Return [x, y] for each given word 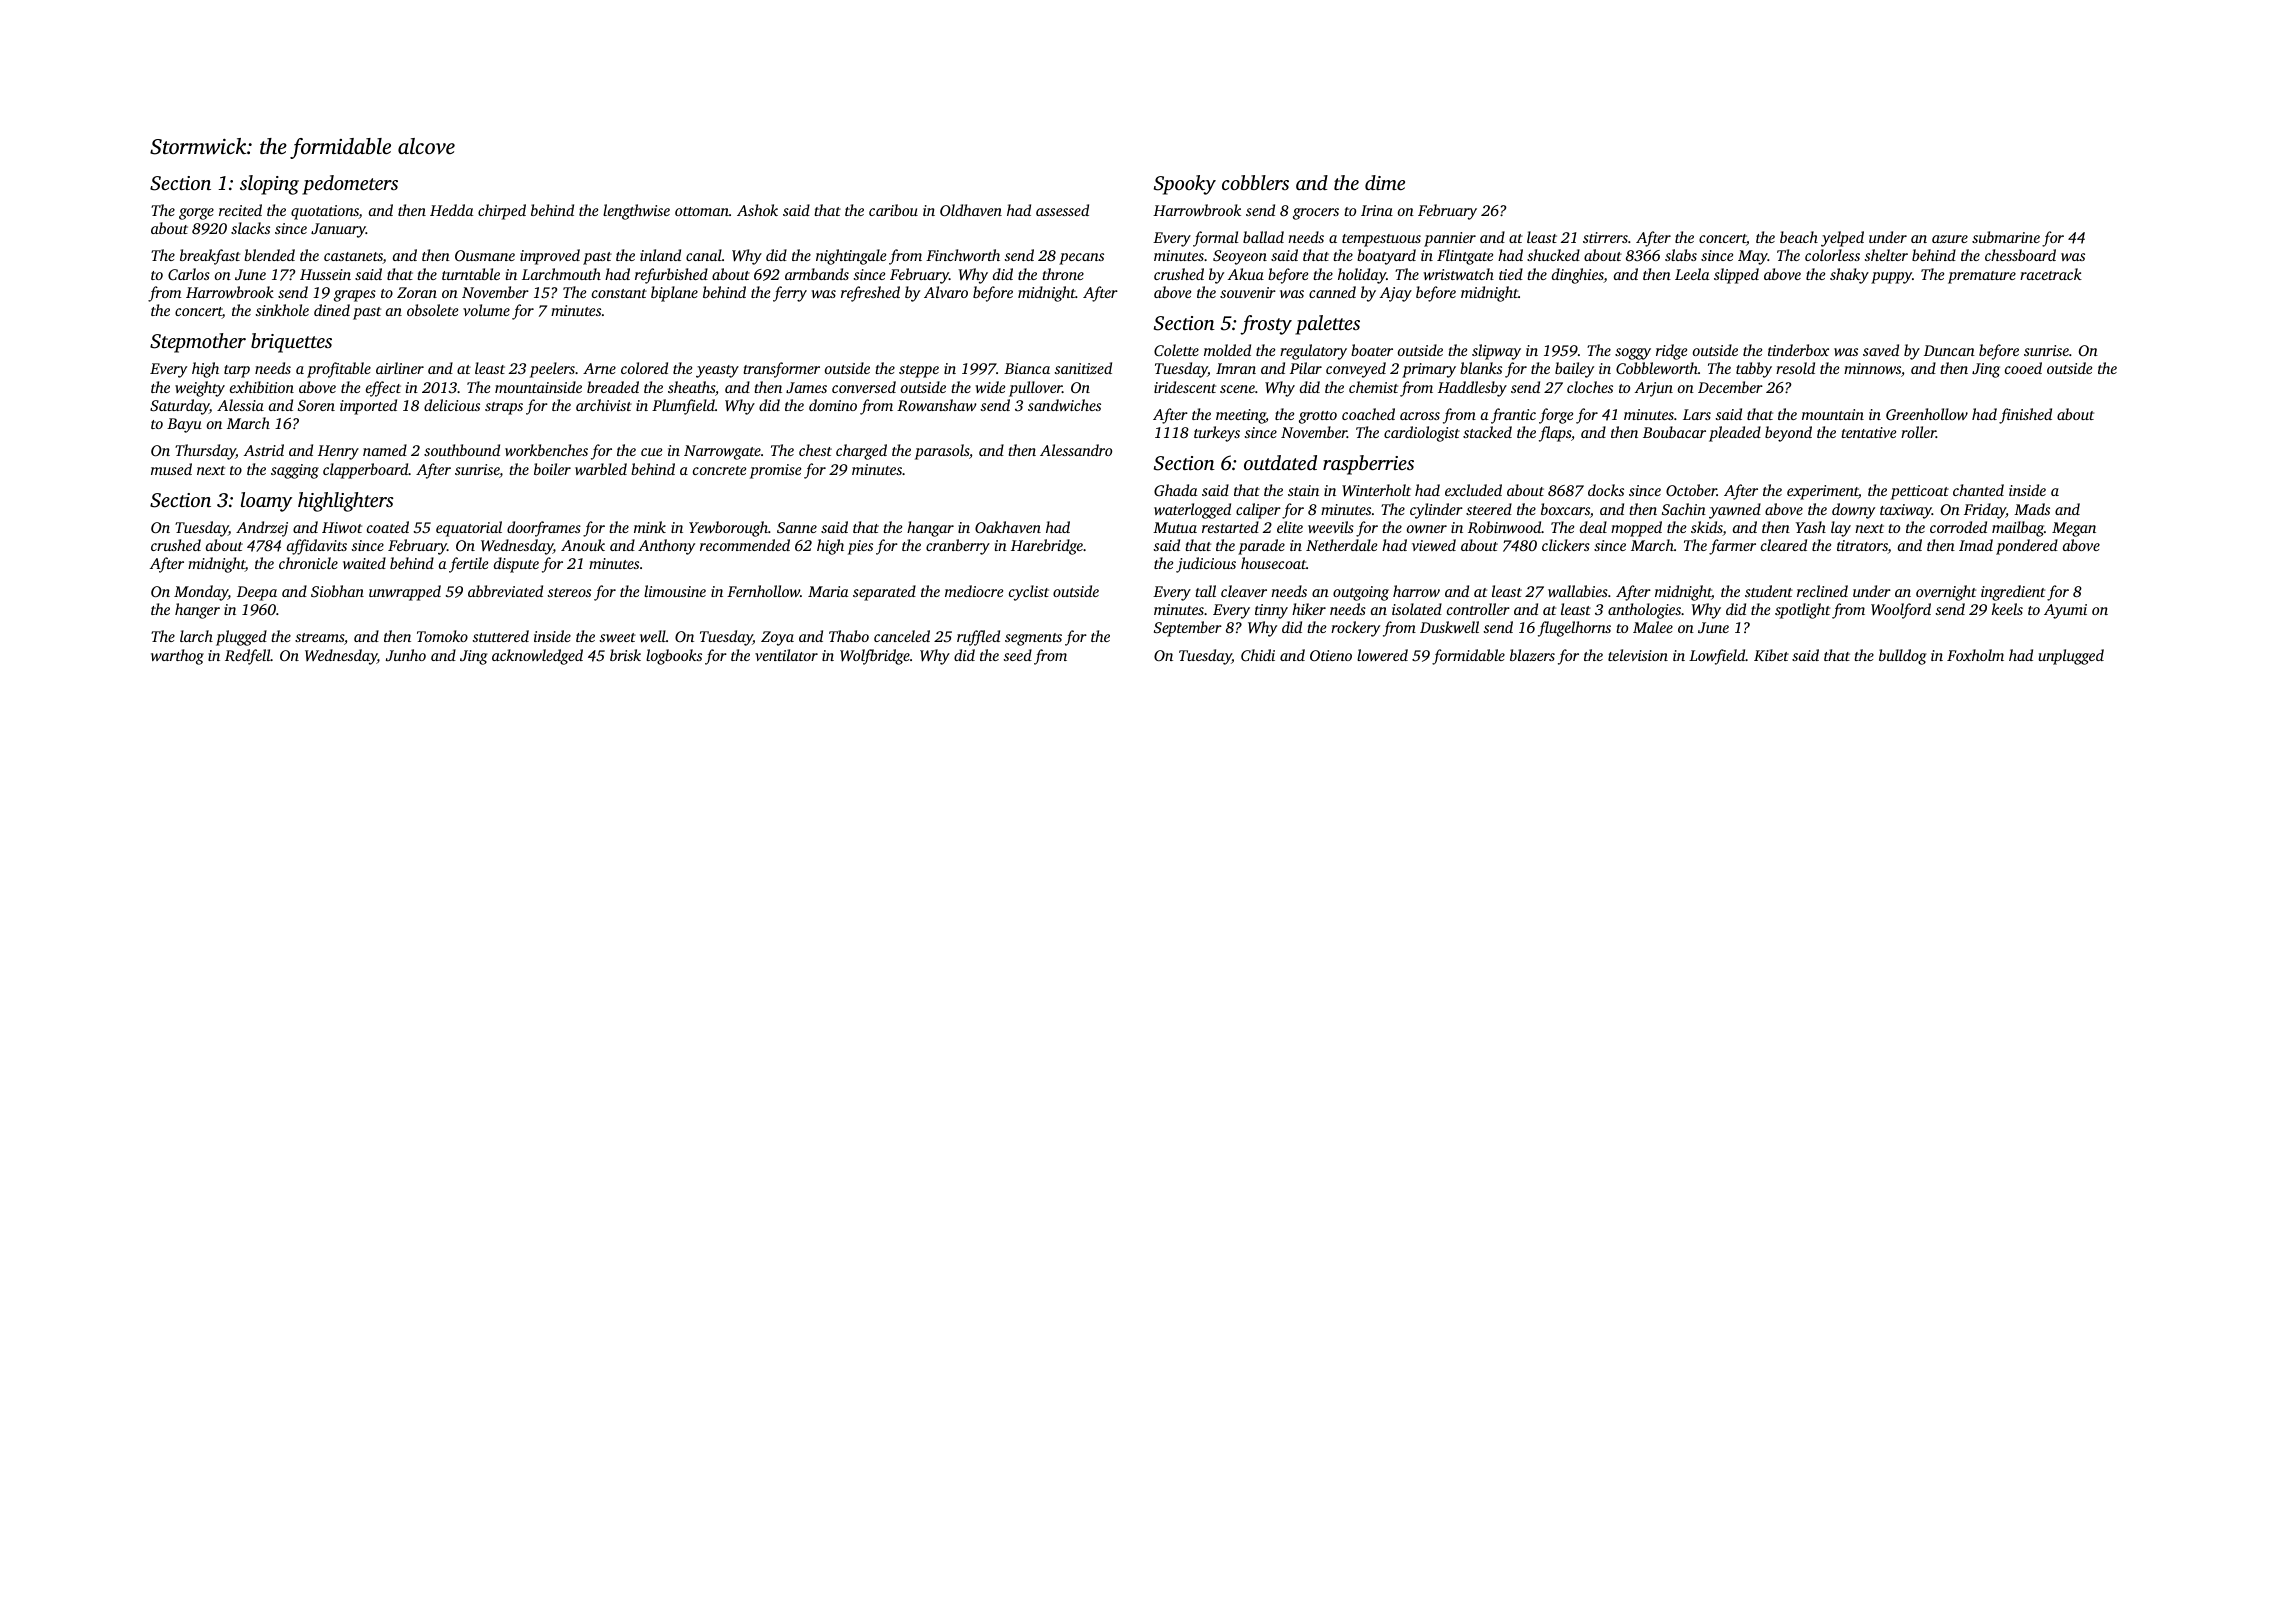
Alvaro [946, 292]
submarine [2006, 237]
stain [1303, 490]
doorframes [544, 529]
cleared [1784, 545]
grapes [355, 296]
